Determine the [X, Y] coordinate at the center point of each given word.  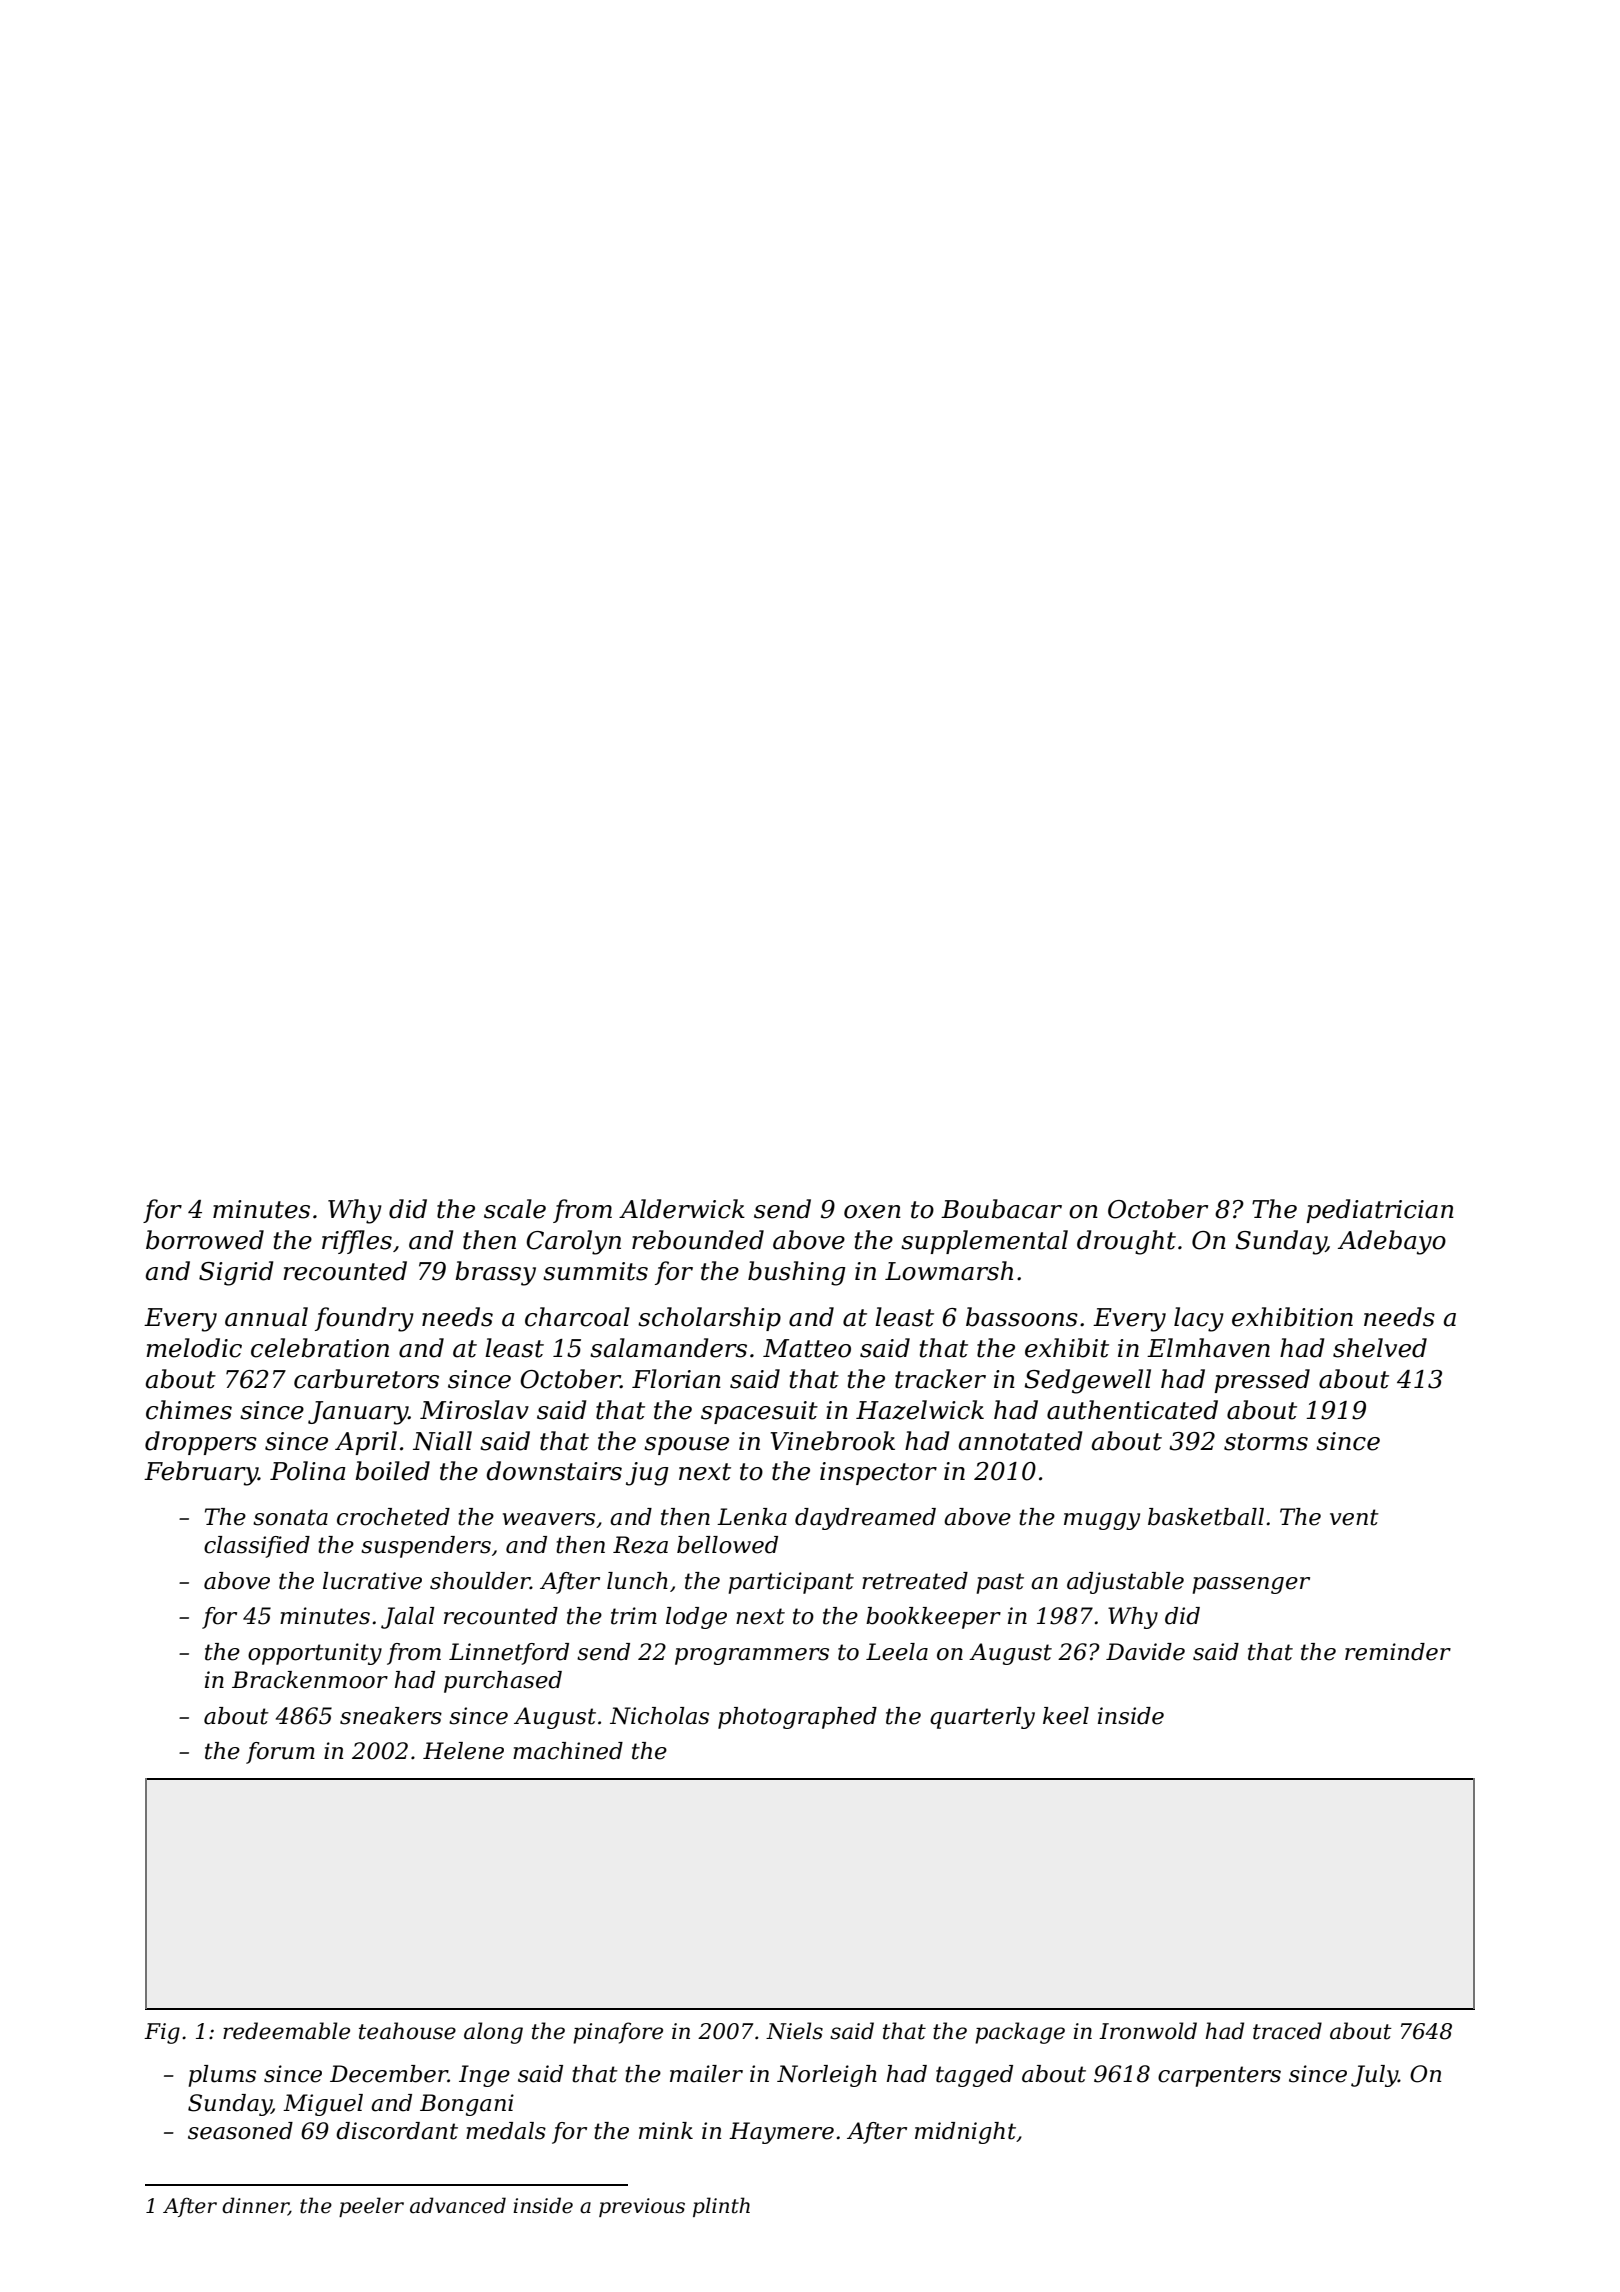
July [1374, 2076]
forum [280, 1753]
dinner [255, 2206]
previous [642, 2207]
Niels [794, 2031]
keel [1066, 1716]
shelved [1380, 1348]
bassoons [1022, 1317]
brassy [495, 1273]
